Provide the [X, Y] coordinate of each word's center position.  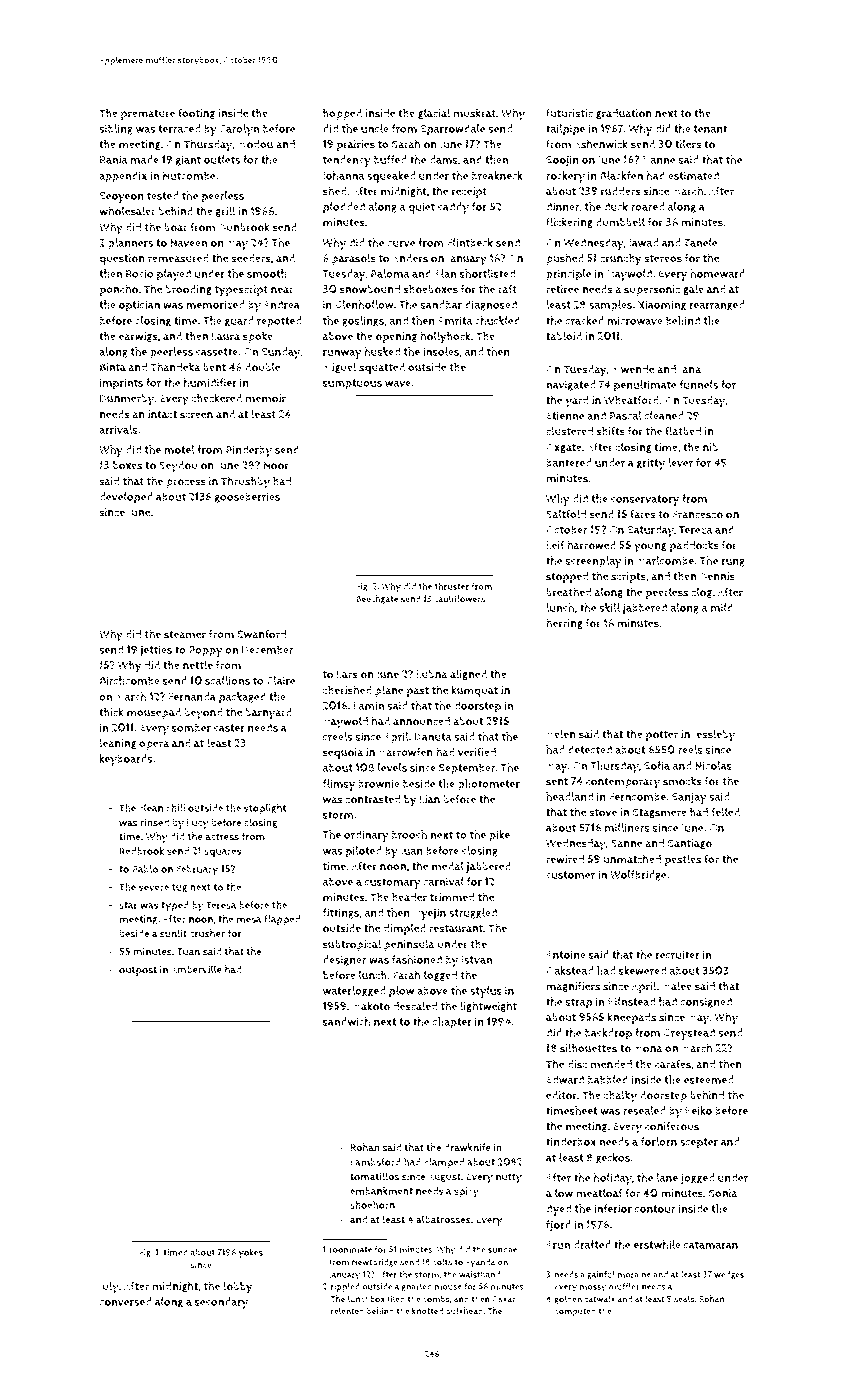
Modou [255, 144]
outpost [138, 971]
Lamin [368, 705]
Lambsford [376, 1162]
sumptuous [352, 384]
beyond [203, 714]
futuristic [569, 113]
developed [126, 498]
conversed [125, 1301]
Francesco [698, 514]
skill [609, 607]
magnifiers [573, 986]
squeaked [391, 177]
